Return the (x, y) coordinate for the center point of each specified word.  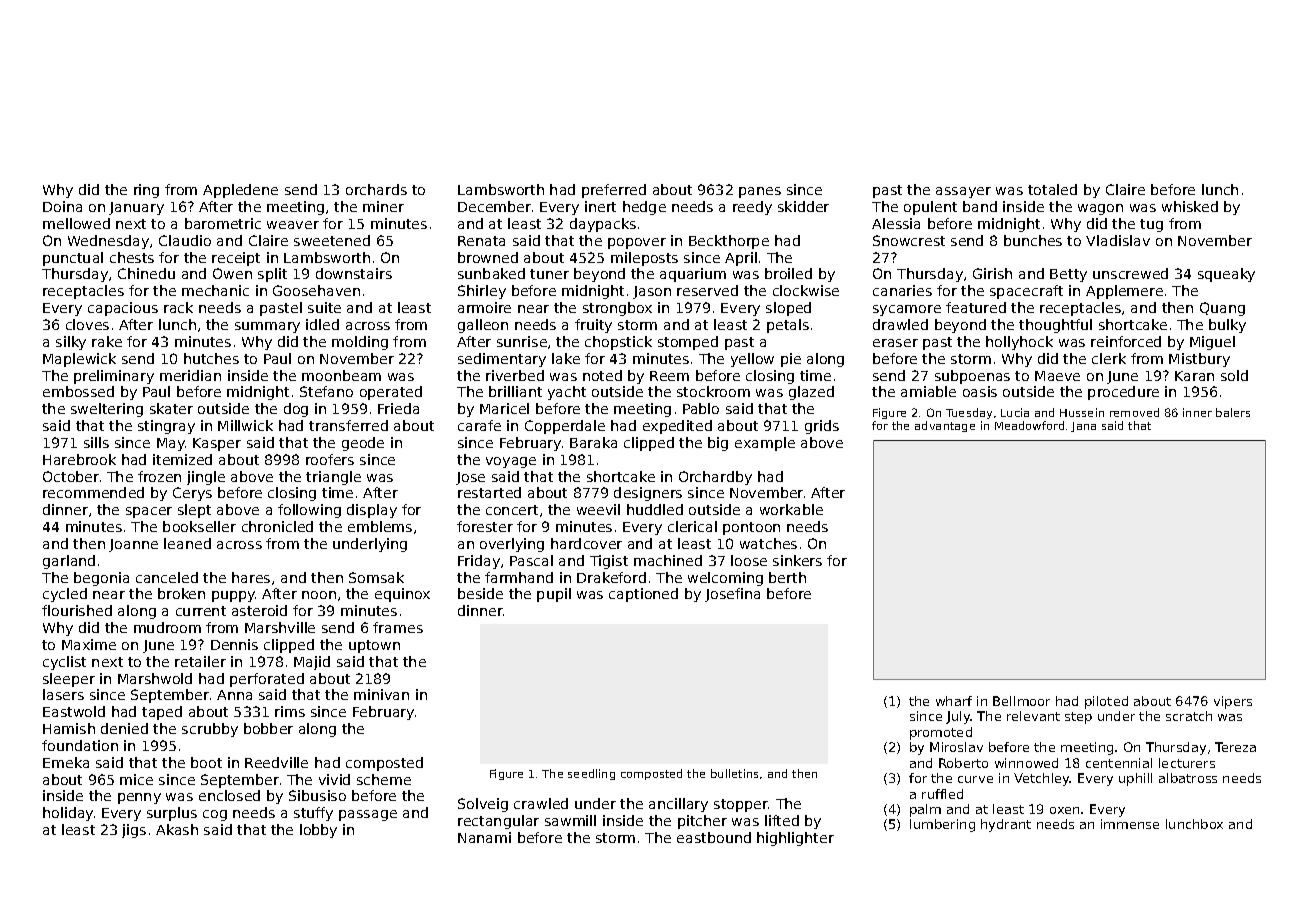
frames (398, 627)
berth (787, 577)
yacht (567, 393)
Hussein (1082, 412)
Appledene (240, 191)
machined (668, 560)
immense (1130, 824)
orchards (376, 189)
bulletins (734, 773)
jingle (206, 478)
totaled (1052, 189)
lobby (318, 831)
